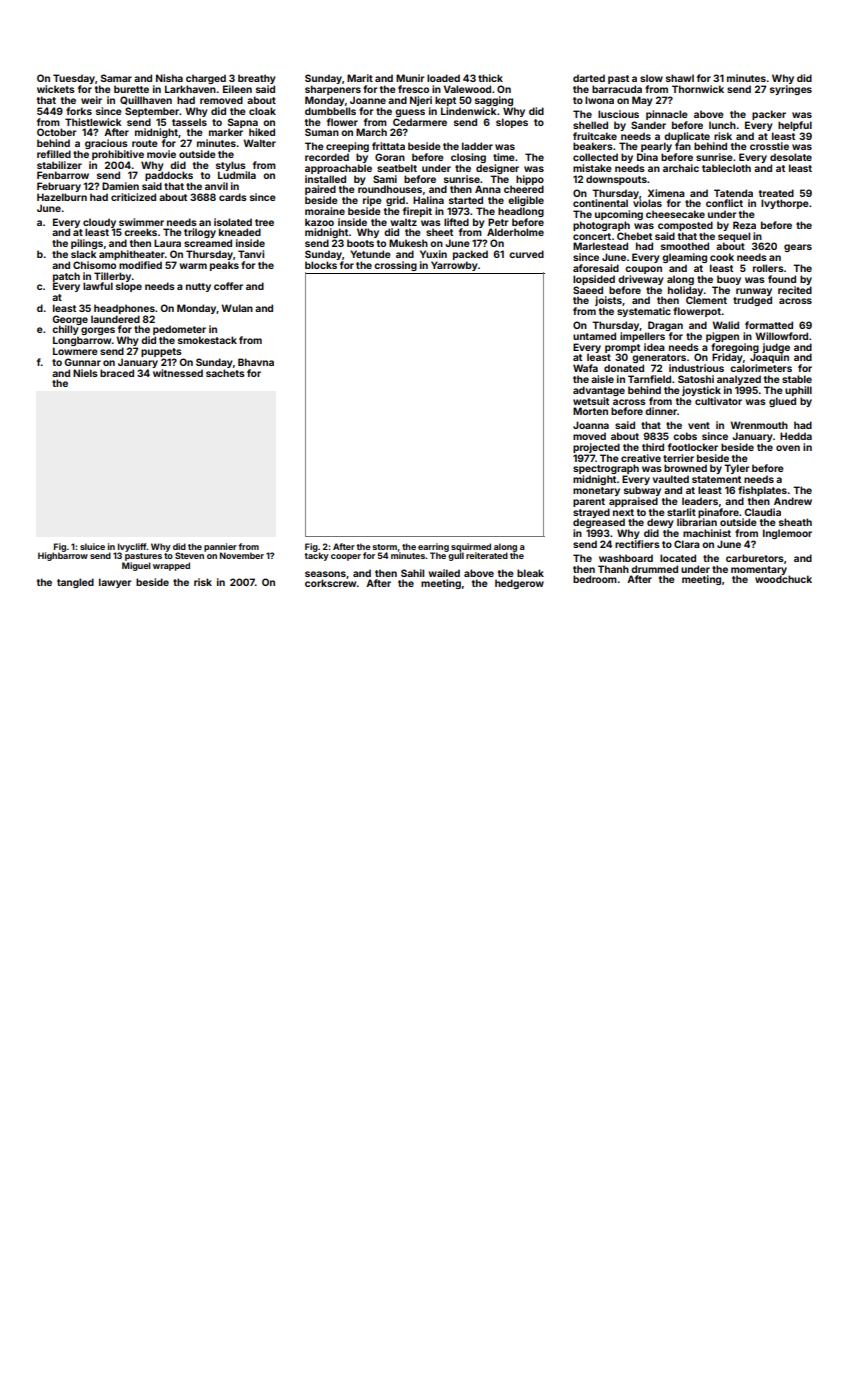 The width and height of the screenshot is (849, 1400). What do you see at coordinates (136, 566) in the screenshot?
I see `Miguel` at bounding box center [136, 566].
